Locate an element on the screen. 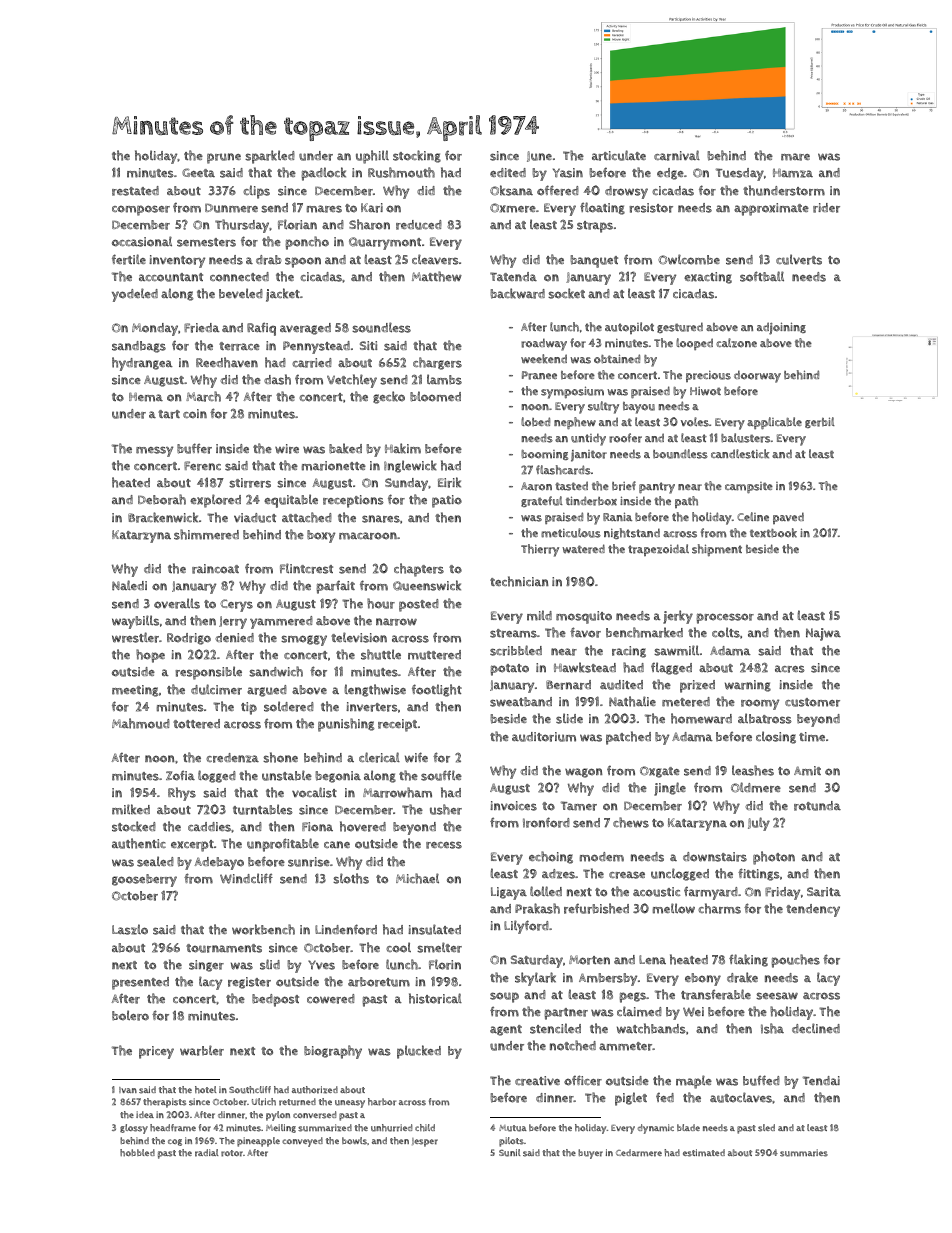  Frieda is located at coordinates (202, 328).
